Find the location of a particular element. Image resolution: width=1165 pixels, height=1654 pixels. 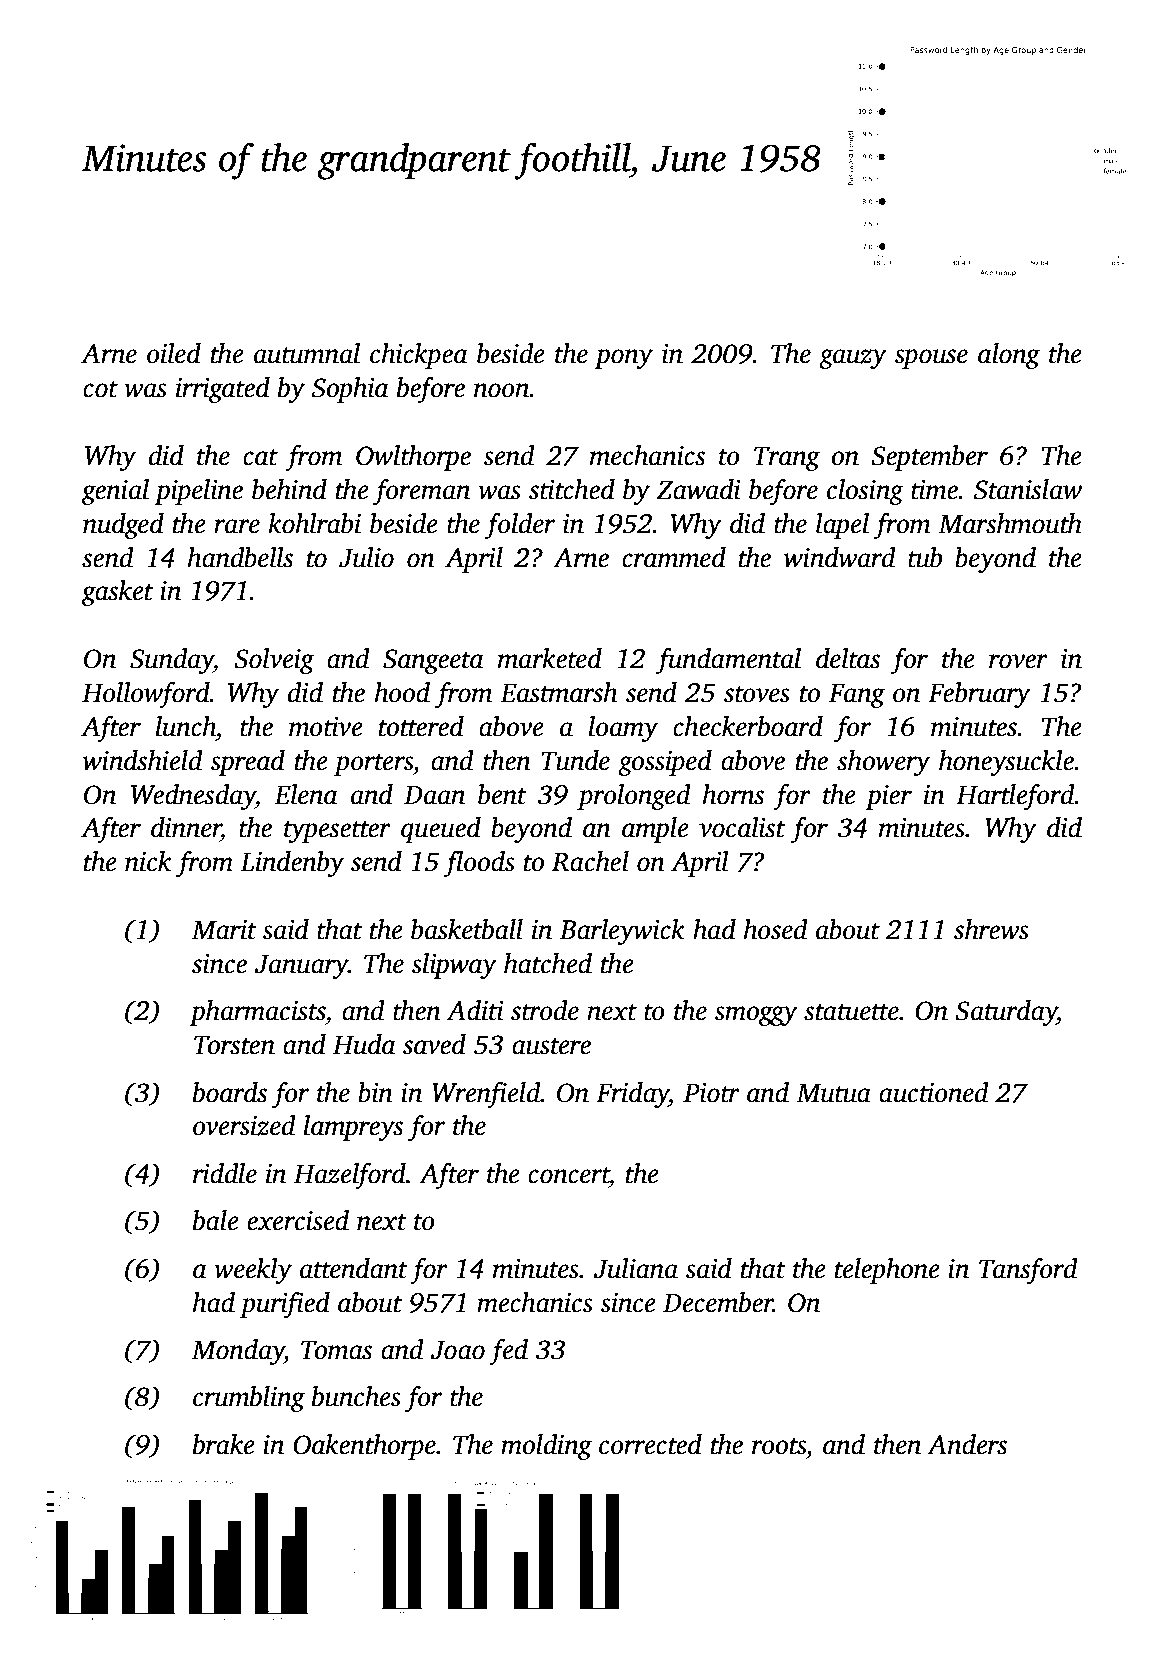

Marit is located at coordinates (224, 930).
